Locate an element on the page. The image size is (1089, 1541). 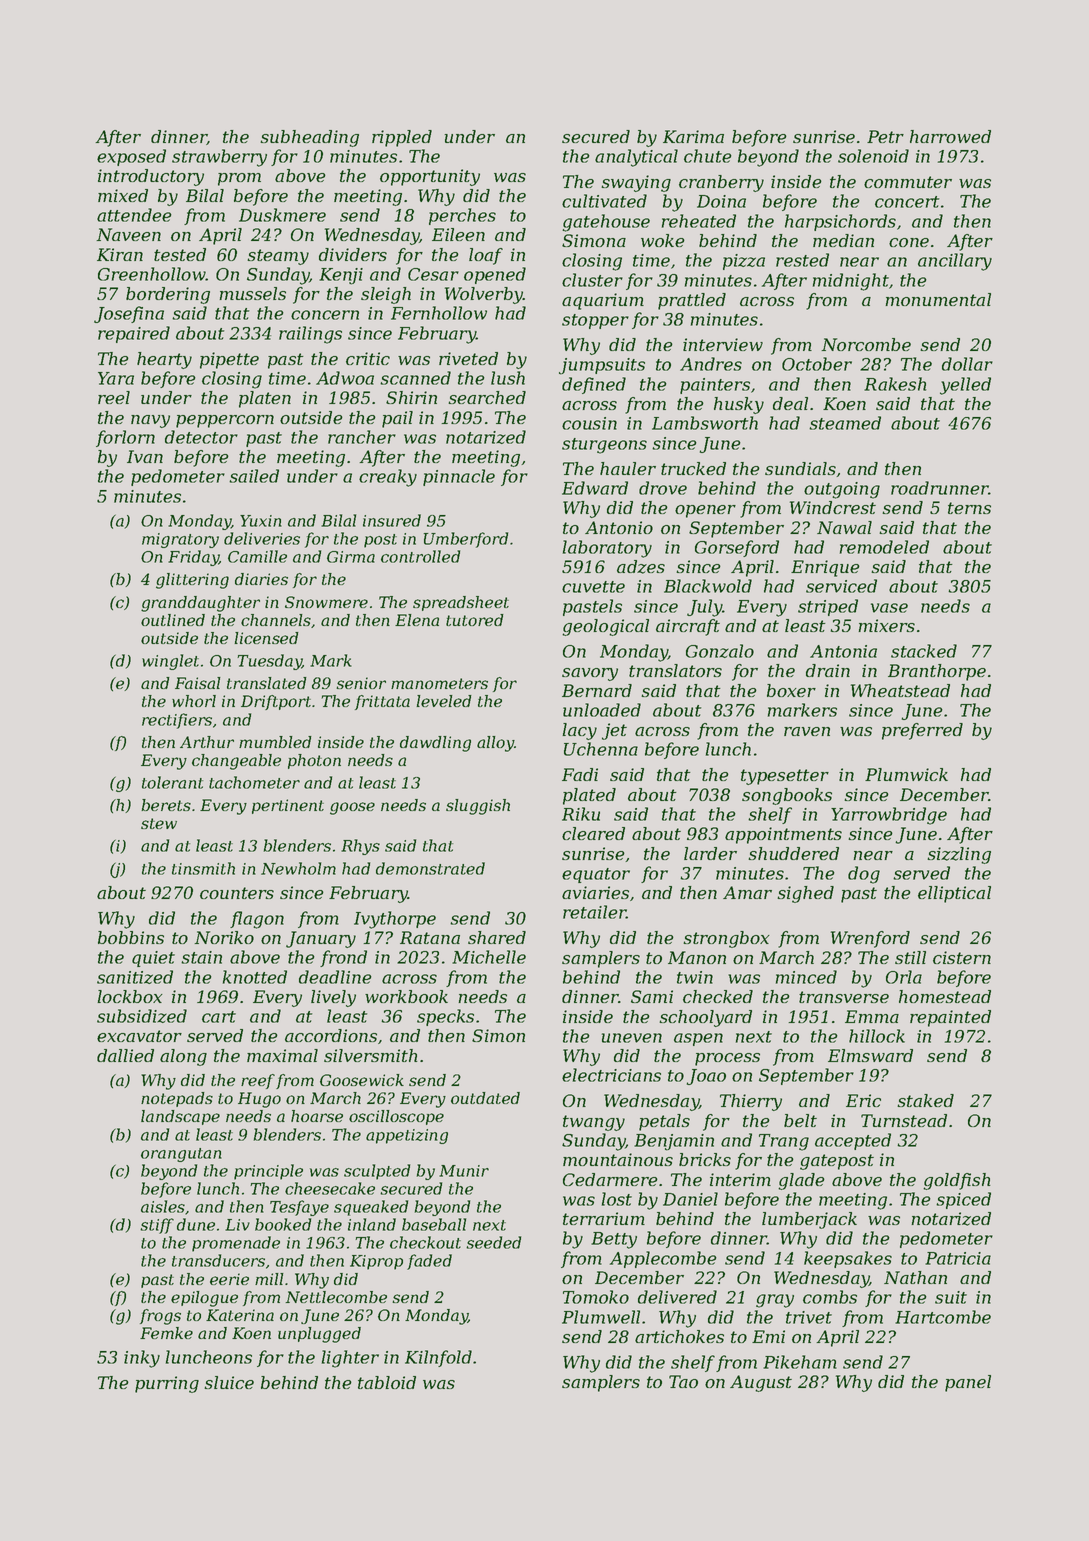
strawberry is located at coordinates (219, 158).
